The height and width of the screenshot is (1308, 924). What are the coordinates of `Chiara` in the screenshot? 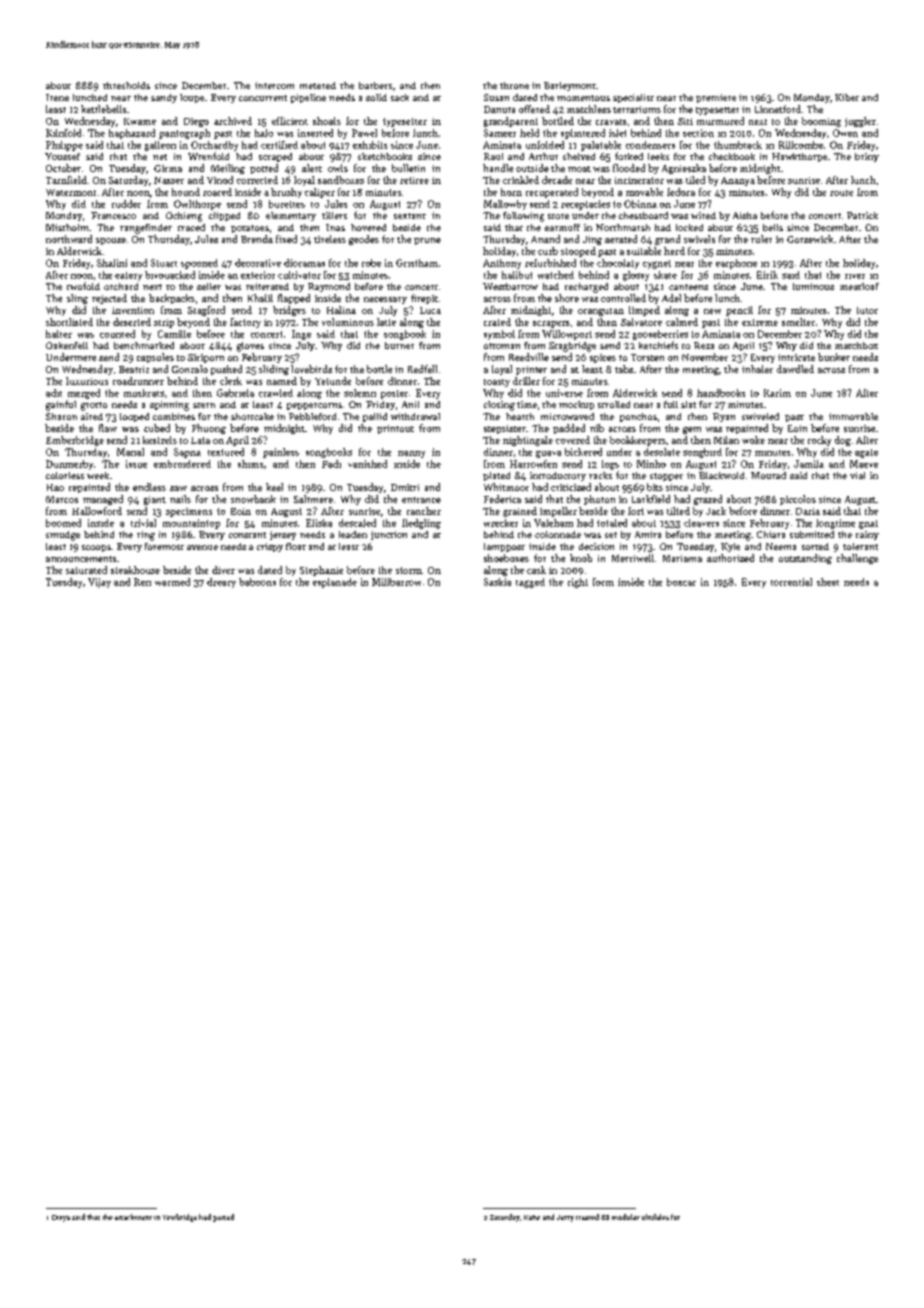 It's located at (771, 534).
